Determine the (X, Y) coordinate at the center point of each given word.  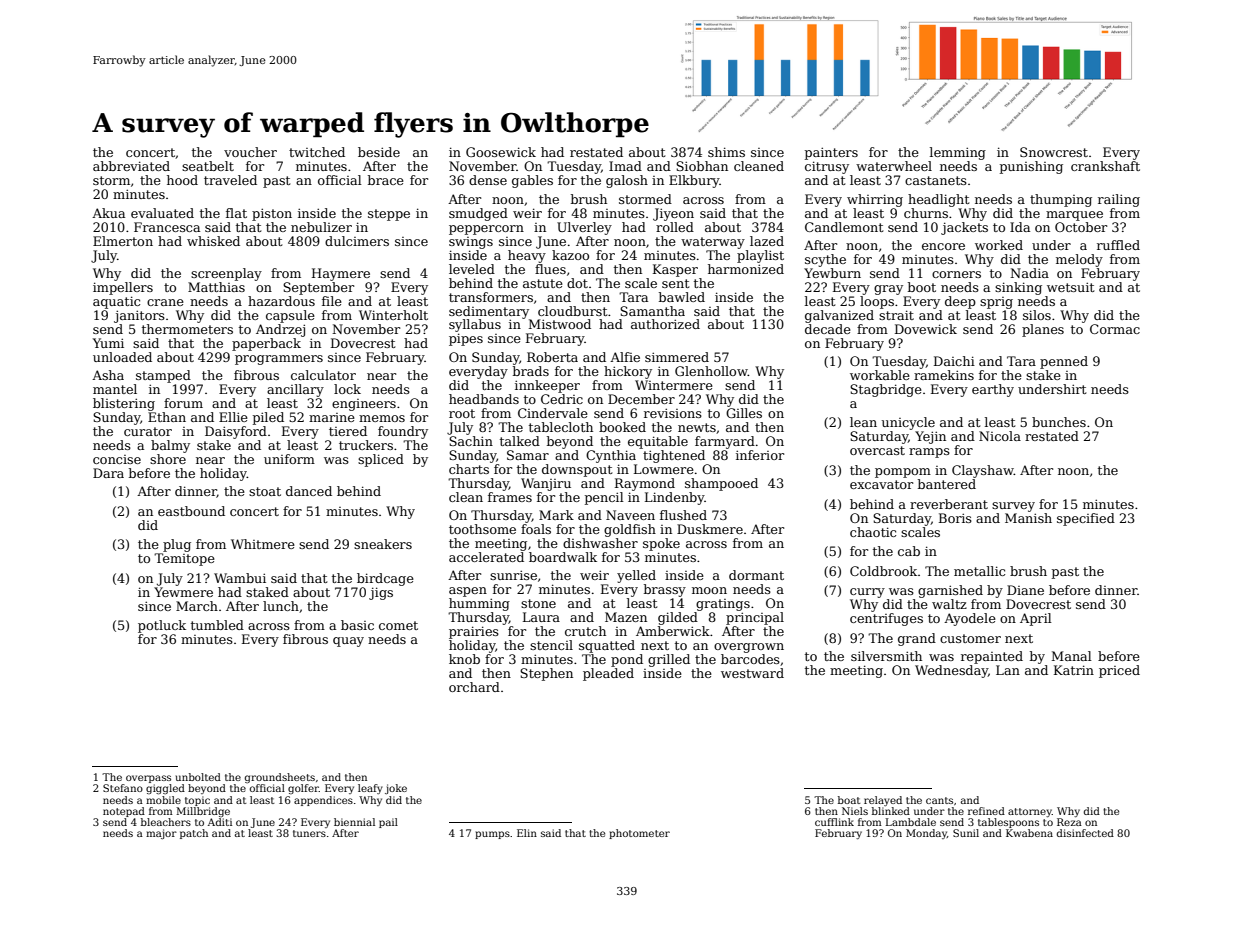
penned (1064, 362)
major (161, 834)
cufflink (834, 822)
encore (943, 246)
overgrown (749, 648)
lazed (767, 241)
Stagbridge (886, 390)
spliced (381, 460)
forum (183, 403)
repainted (992, 657)
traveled (230, 180)
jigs (381, 593)
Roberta (552, 357)
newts (697, 427)
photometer (639, 834)
